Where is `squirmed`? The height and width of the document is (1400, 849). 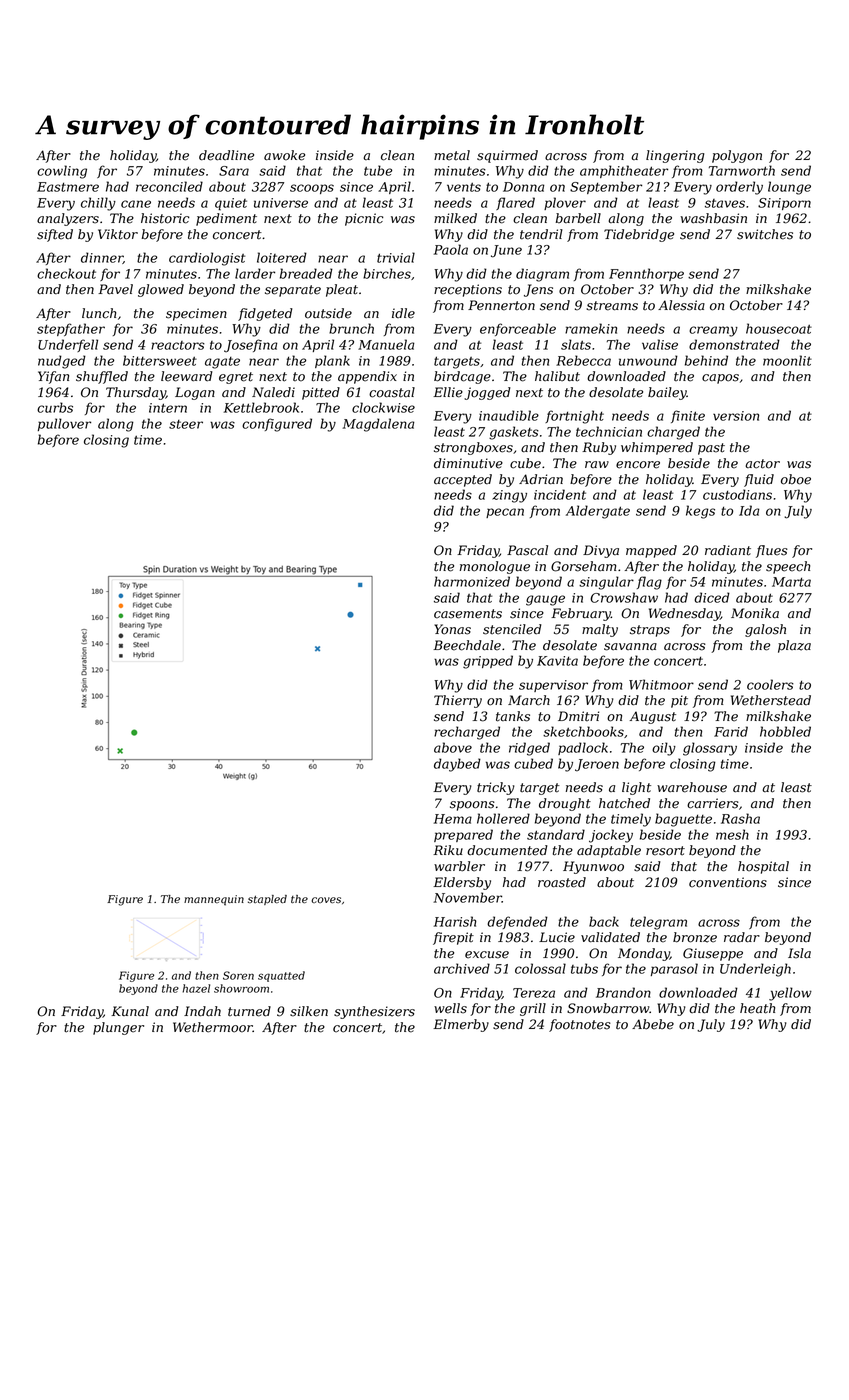
squirmed is located at coordinates (507, 156).
